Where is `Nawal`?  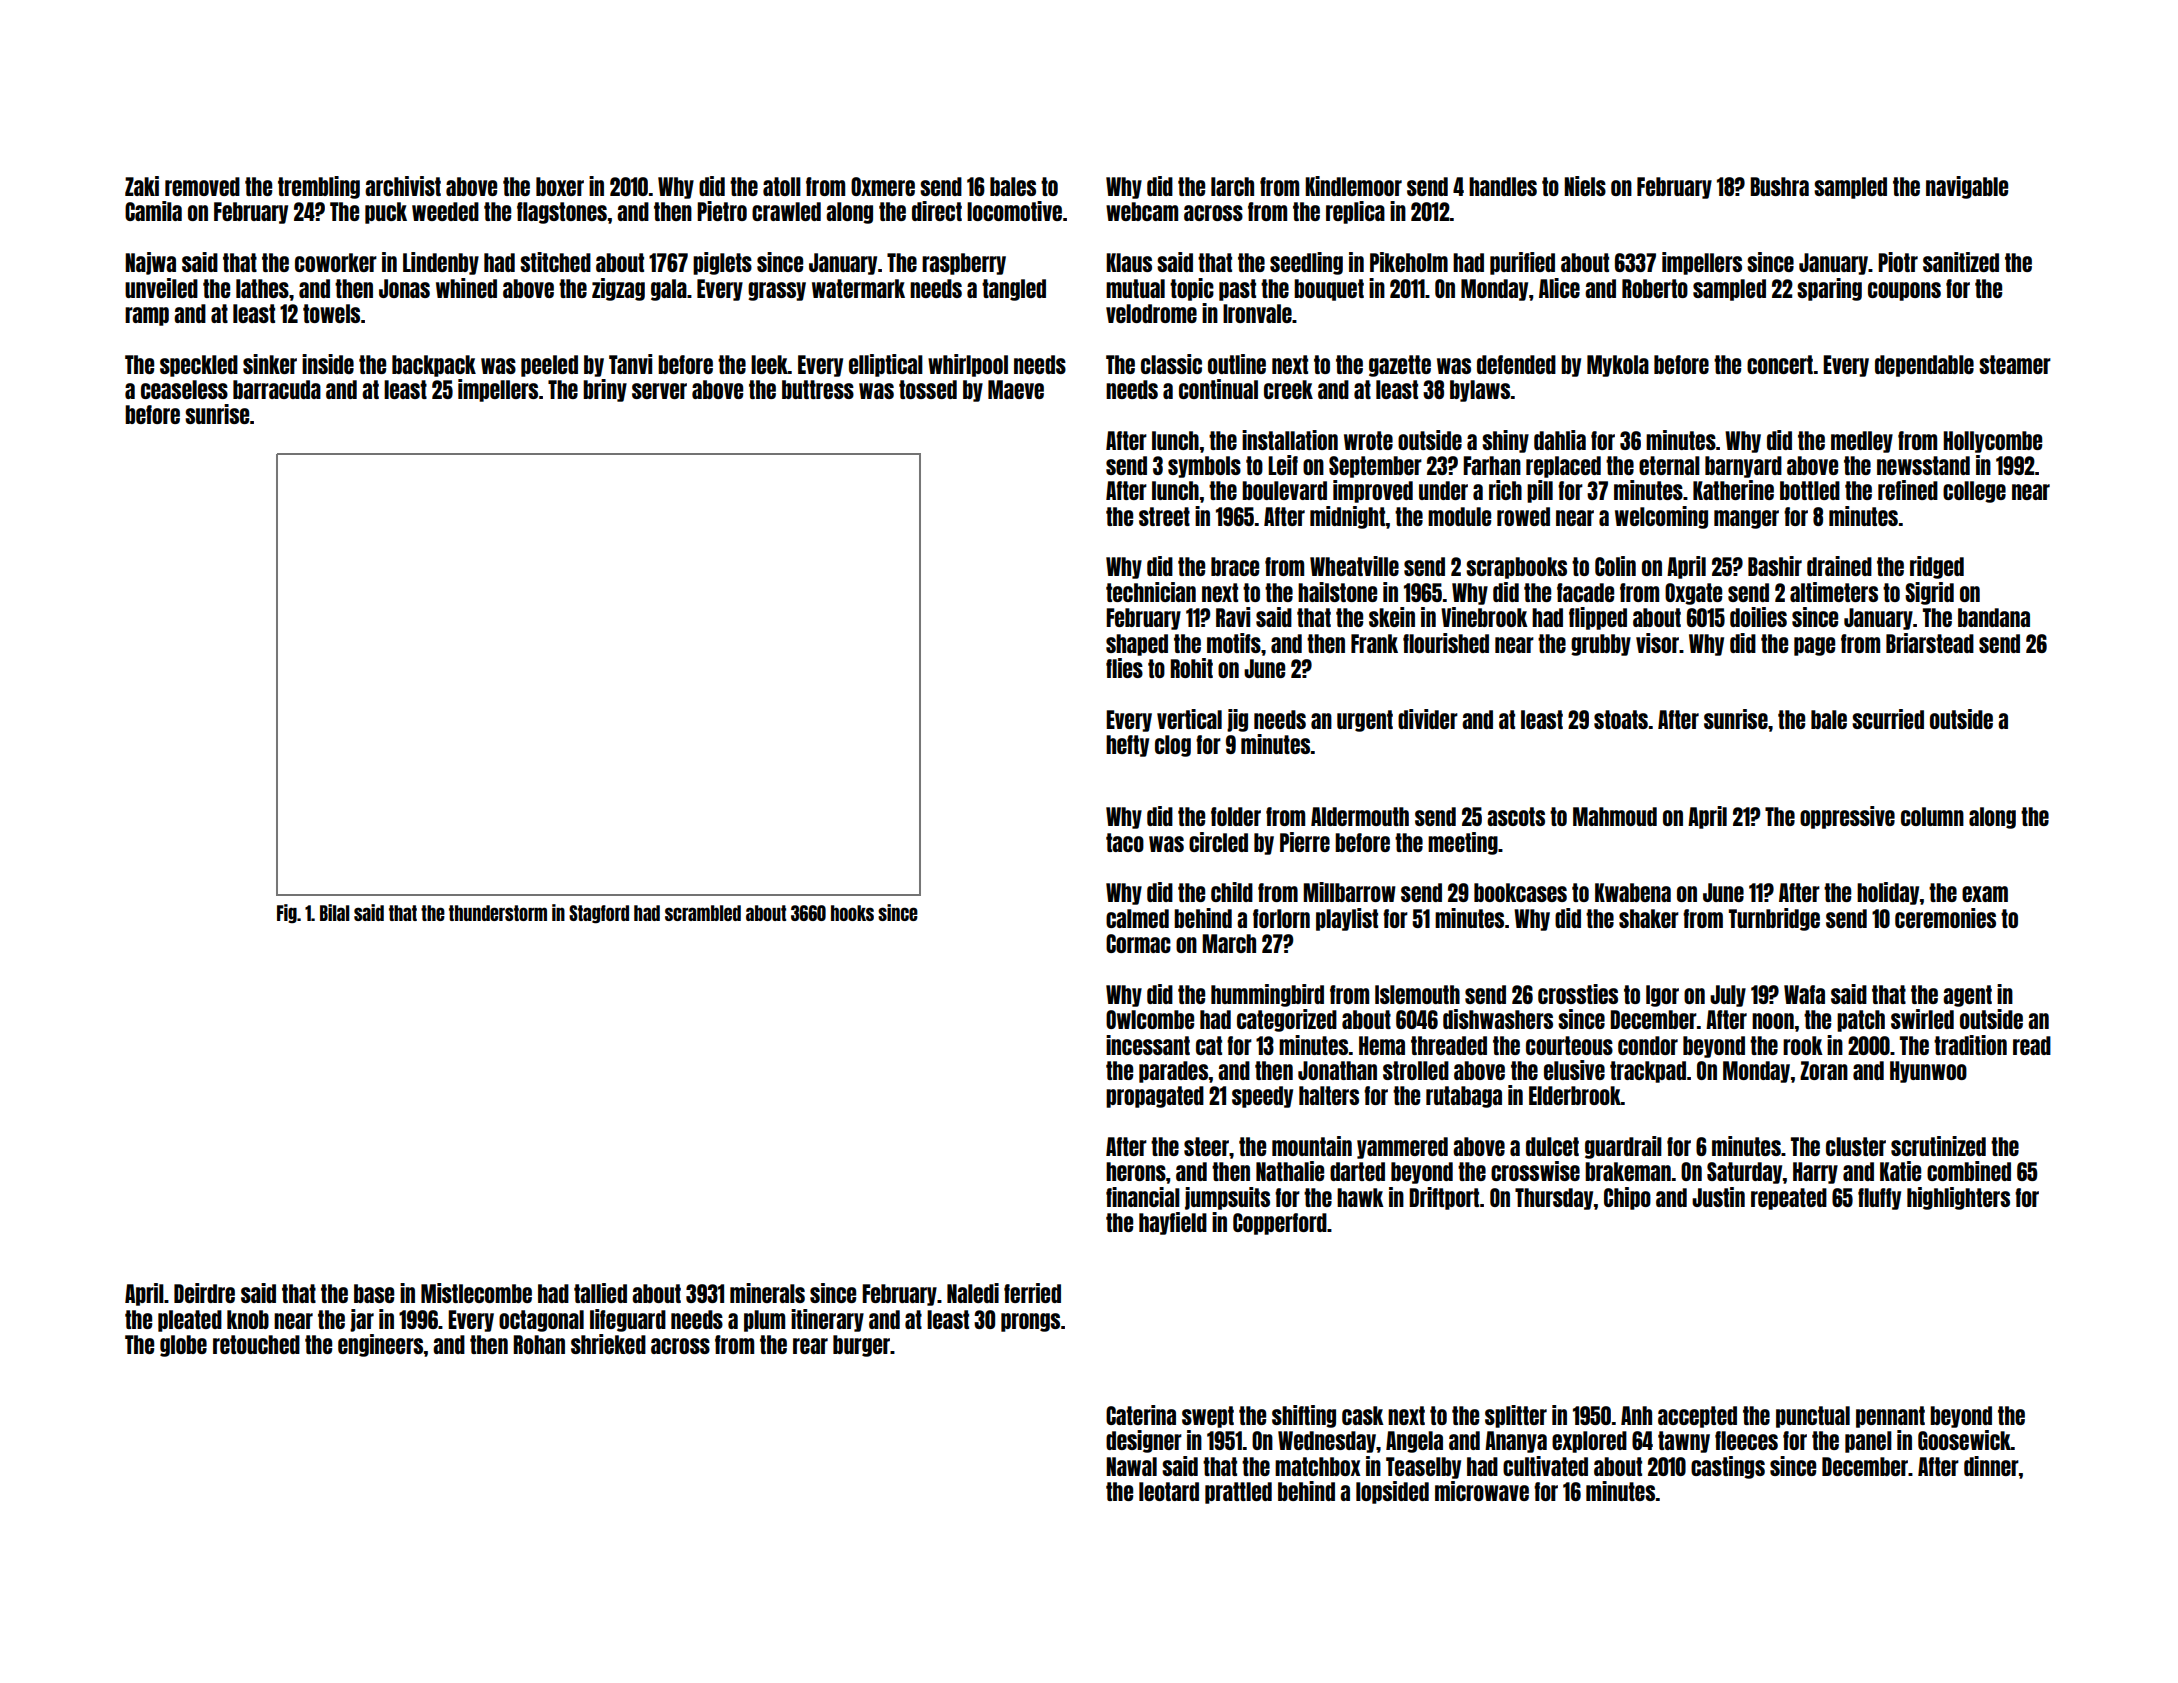 Nawal is located at coordinates (1131, 1466).
